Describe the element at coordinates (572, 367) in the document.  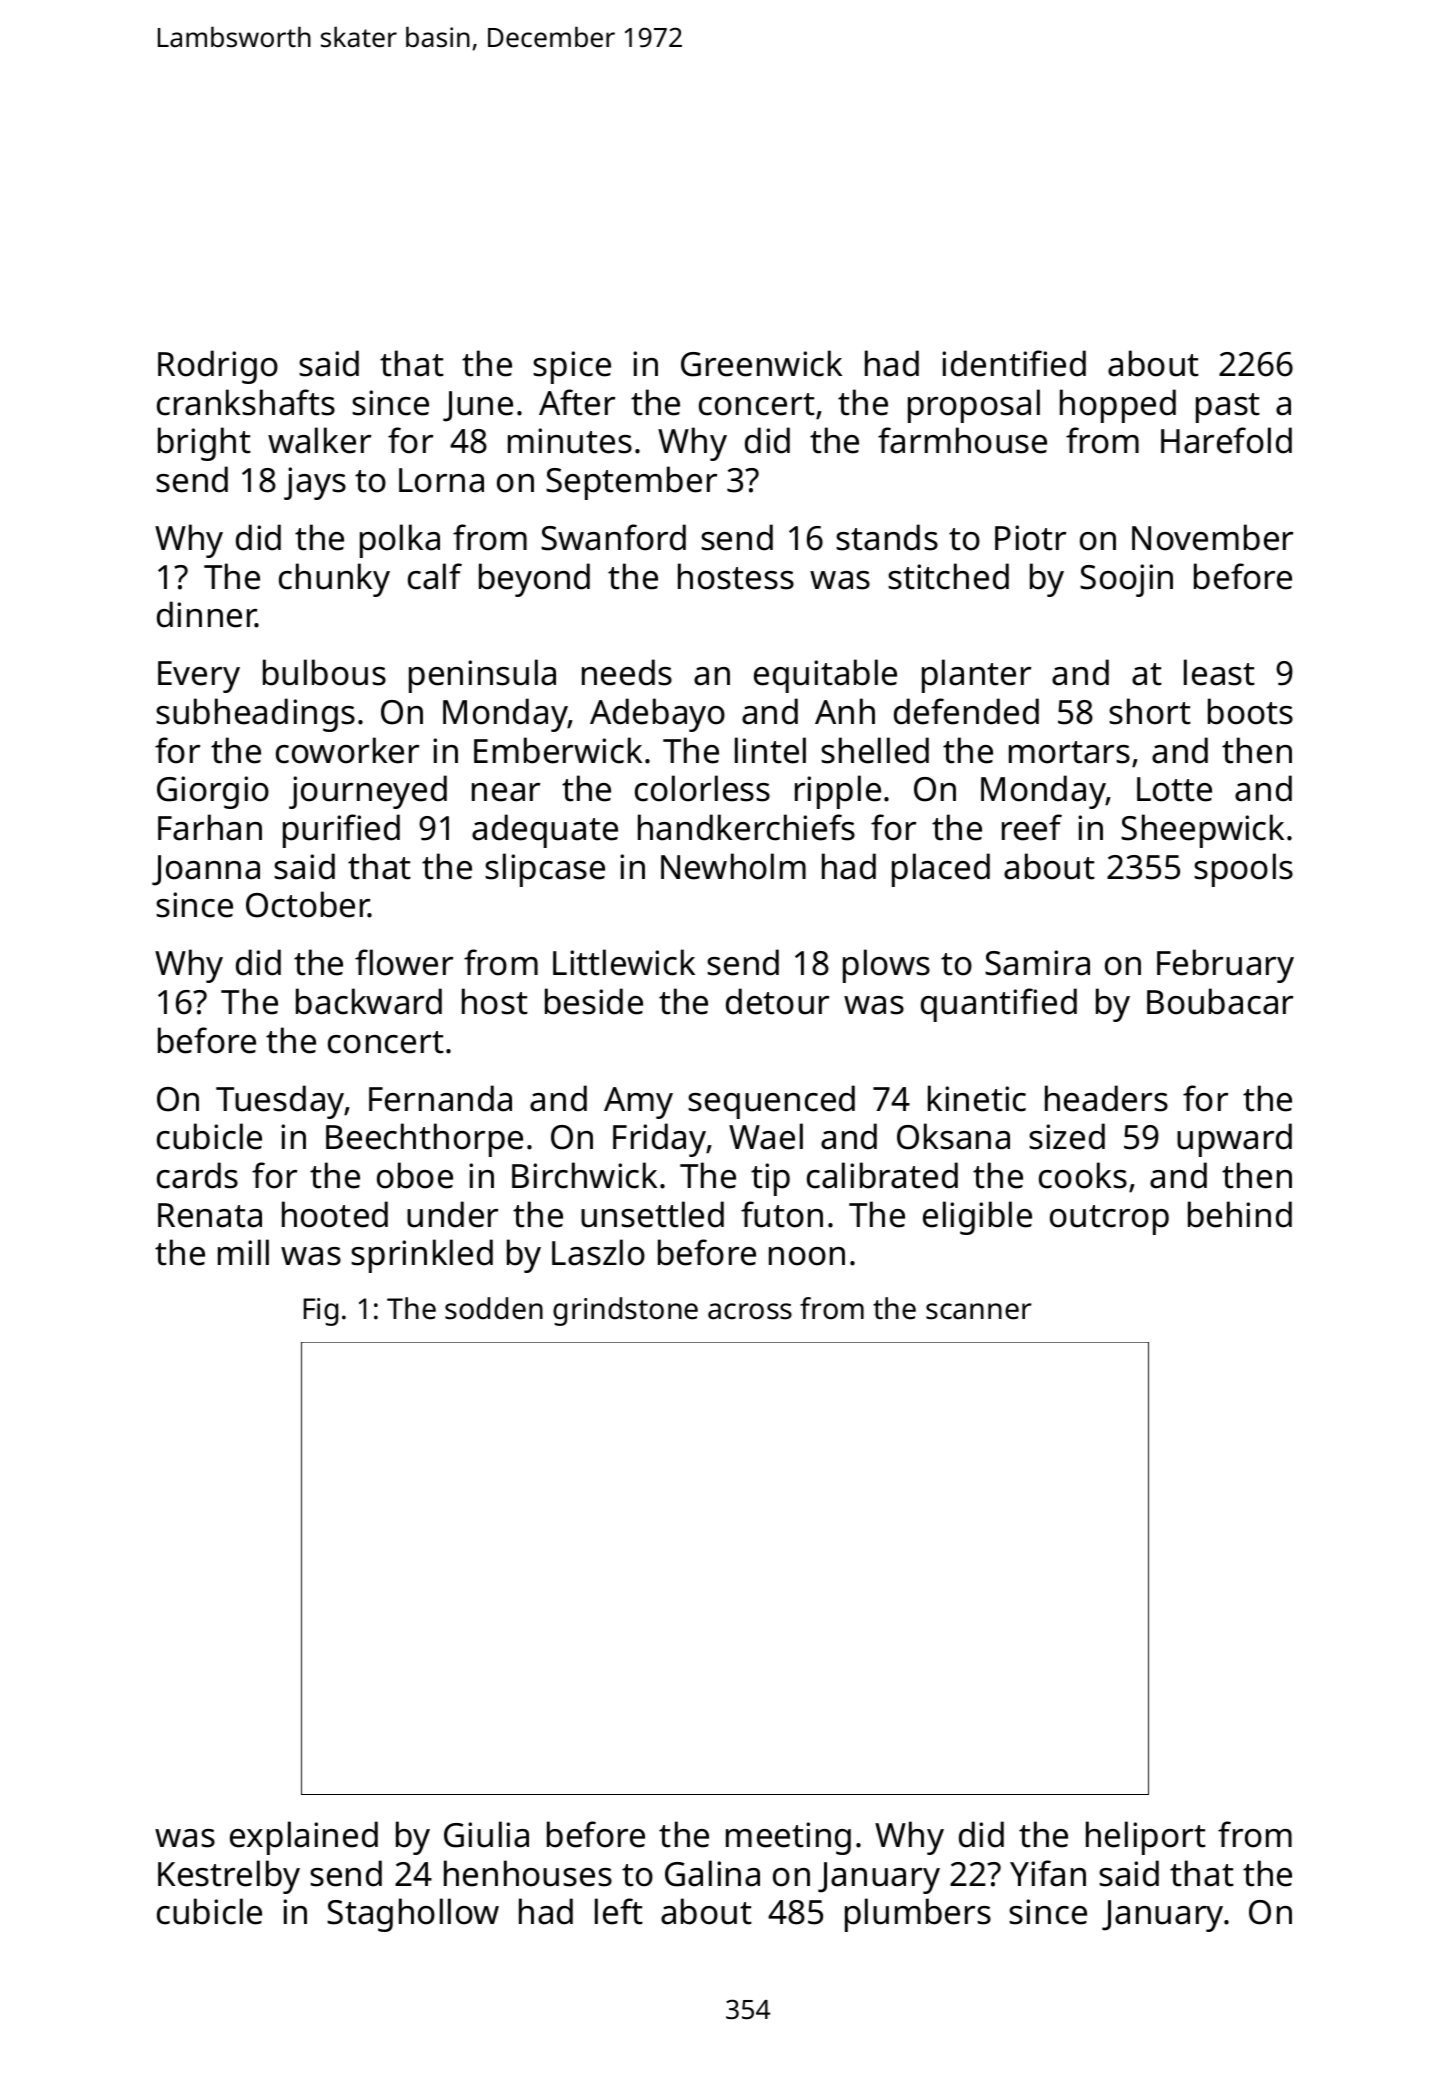
I see `spice` at that location.
